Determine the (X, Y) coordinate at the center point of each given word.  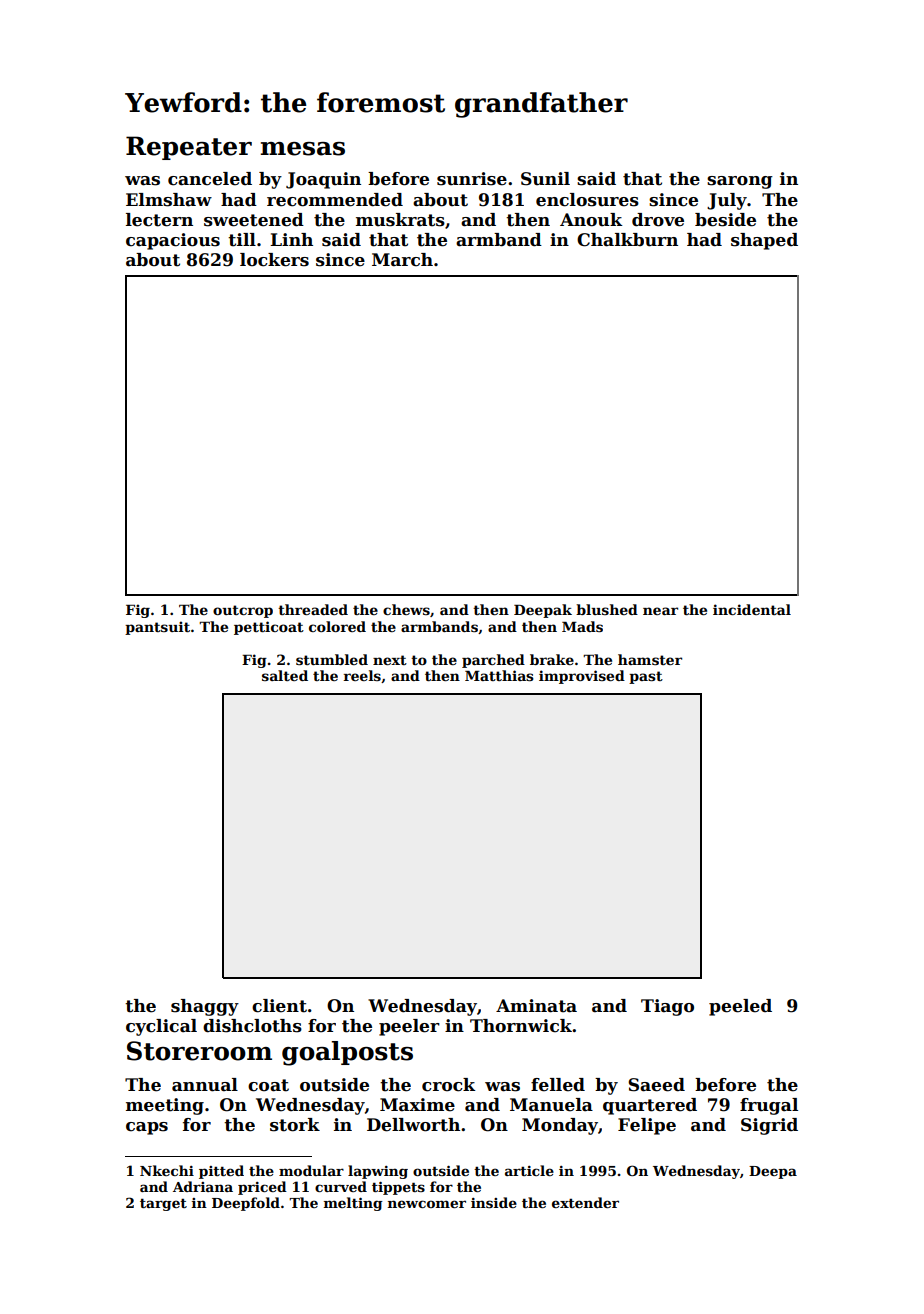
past (646, 677)
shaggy (205, 1007)
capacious (173, 241)
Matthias (499, 675)
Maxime (417, 1105)
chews (406, 609)
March (402, 260)
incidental (752, 609)
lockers (274, 260)
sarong (740, 182)
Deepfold (246, 1204)
